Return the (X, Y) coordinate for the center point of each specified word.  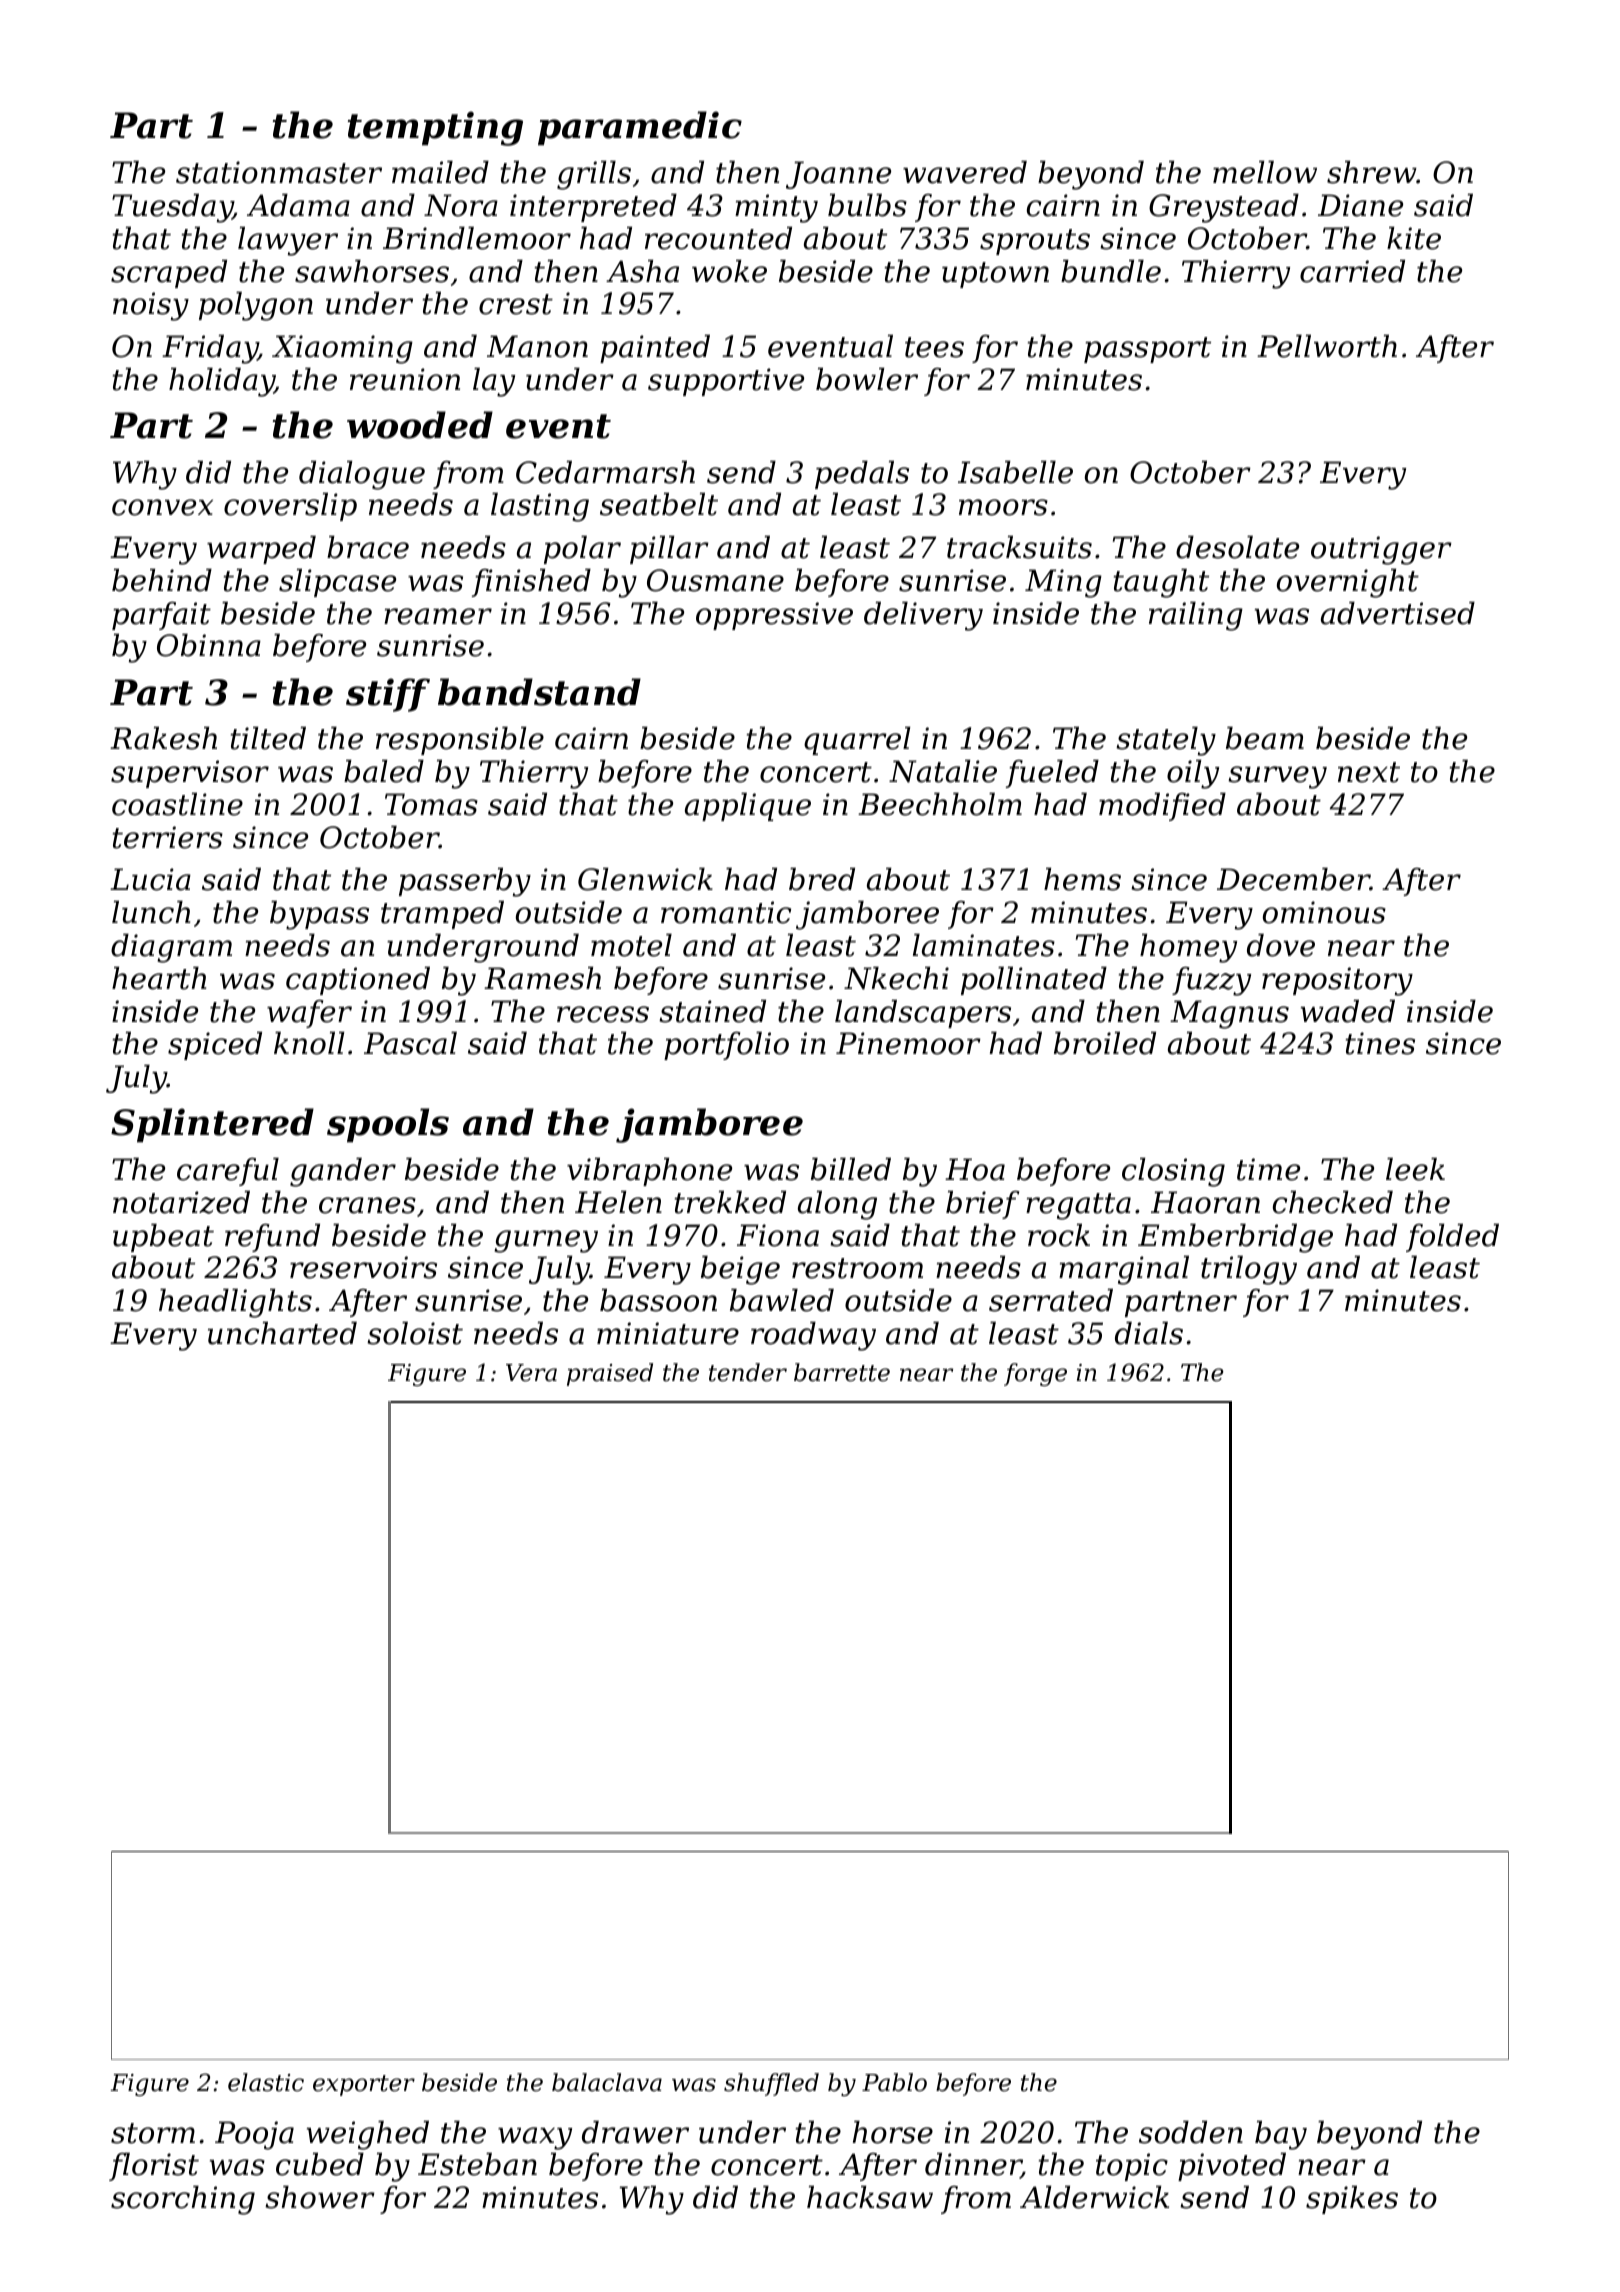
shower (320, 2197)
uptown (995, 275)
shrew (1372, 172)
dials (1149, 1333)
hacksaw (870, 2197)
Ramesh (542, 978)
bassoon (658, 1300)
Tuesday (172, 208)
